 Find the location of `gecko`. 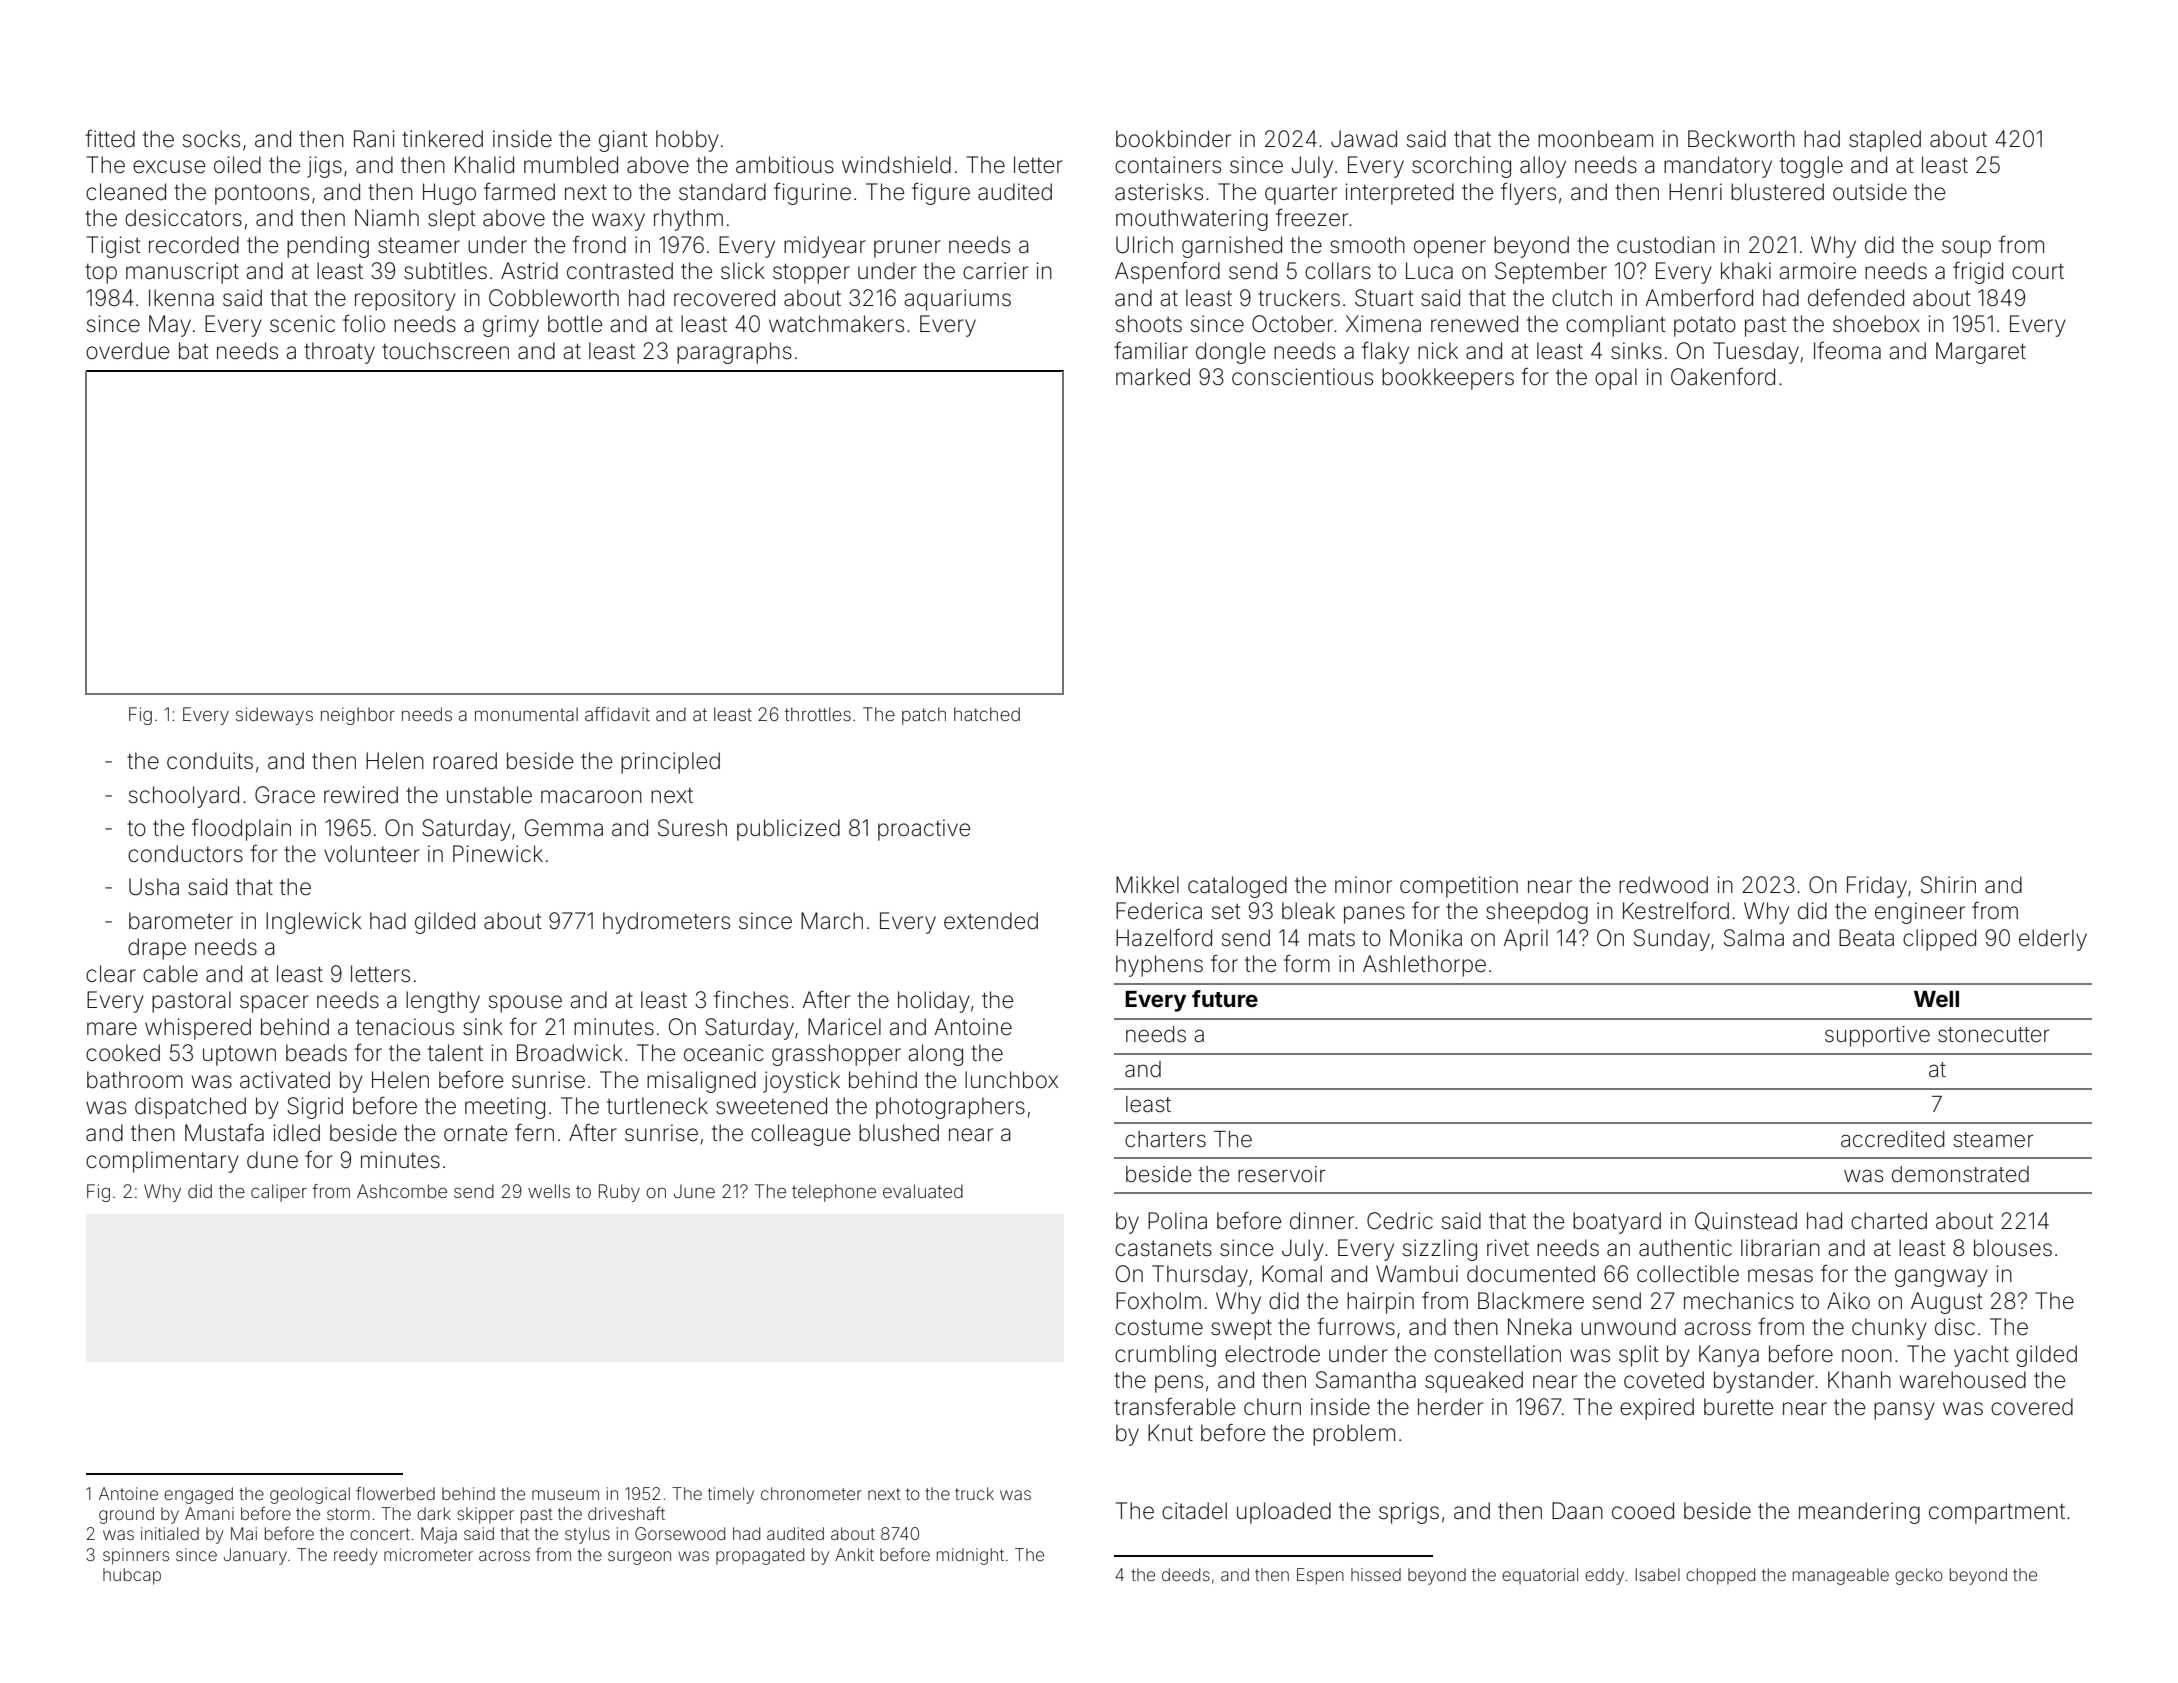

gecko is located at coordinates (1919, 1576).
